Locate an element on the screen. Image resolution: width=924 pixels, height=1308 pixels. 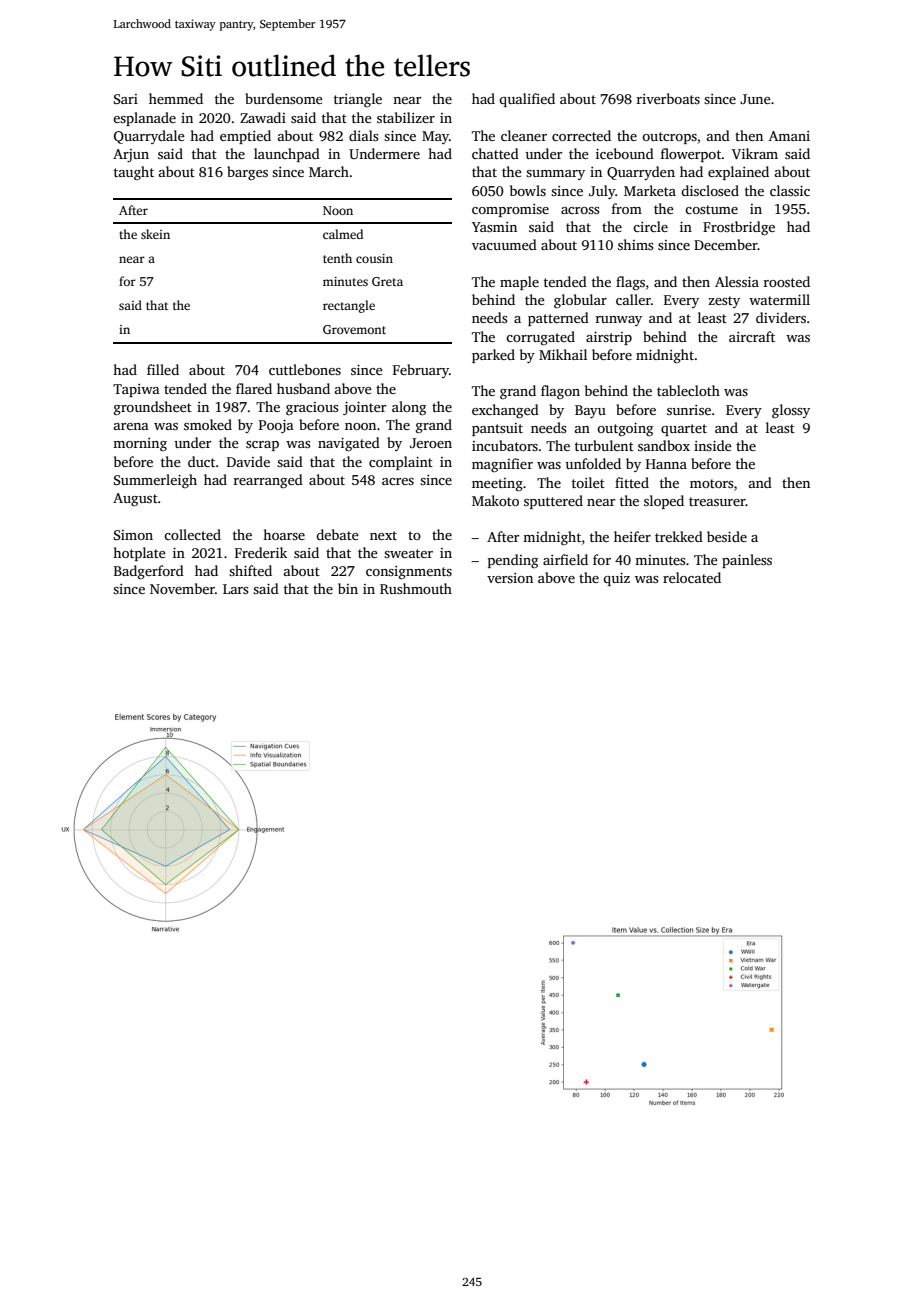
caller is located at coordinates (633, 299).
